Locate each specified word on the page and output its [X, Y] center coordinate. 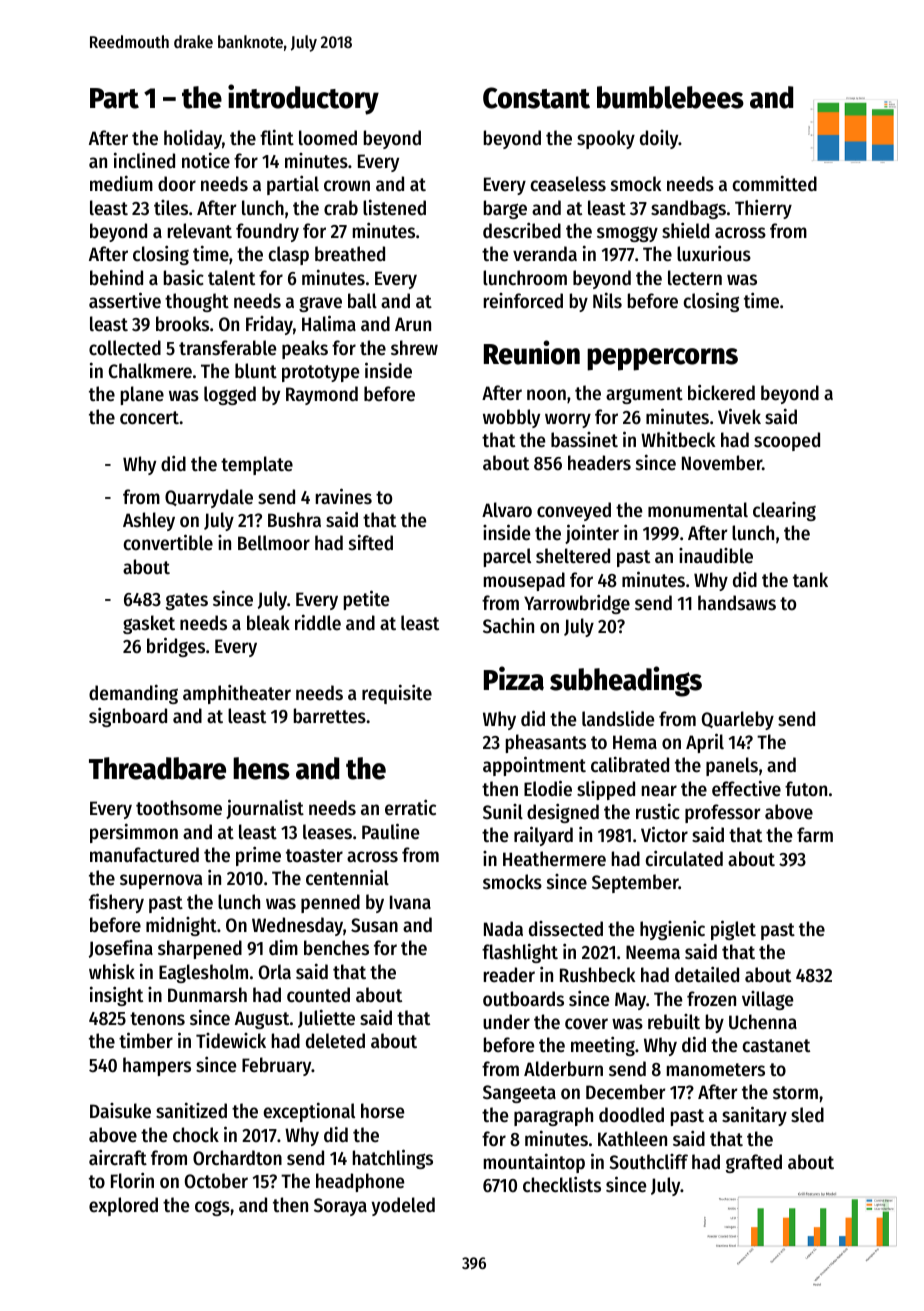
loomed [328, 138]
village [767, 1000]
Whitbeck [678, 439]
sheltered [573, 556]
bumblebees [670, 97]
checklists [562, 1184]
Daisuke [120, 1111]
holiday [193, 139]
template [257, 465]
